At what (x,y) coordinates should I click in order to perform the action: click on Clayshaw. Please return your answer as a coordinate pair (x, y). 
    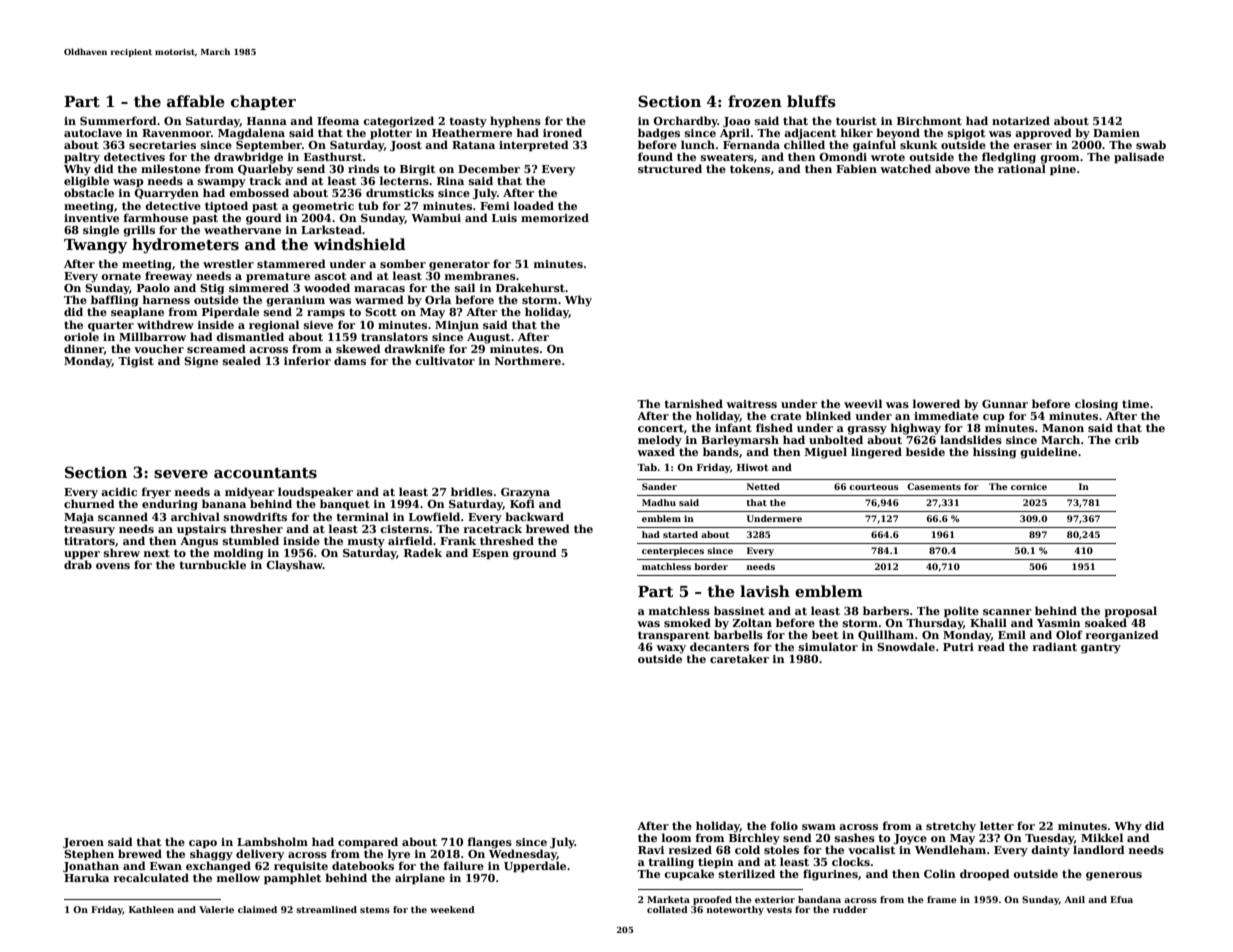
    Looking at the image, I should click on (294, 566).
